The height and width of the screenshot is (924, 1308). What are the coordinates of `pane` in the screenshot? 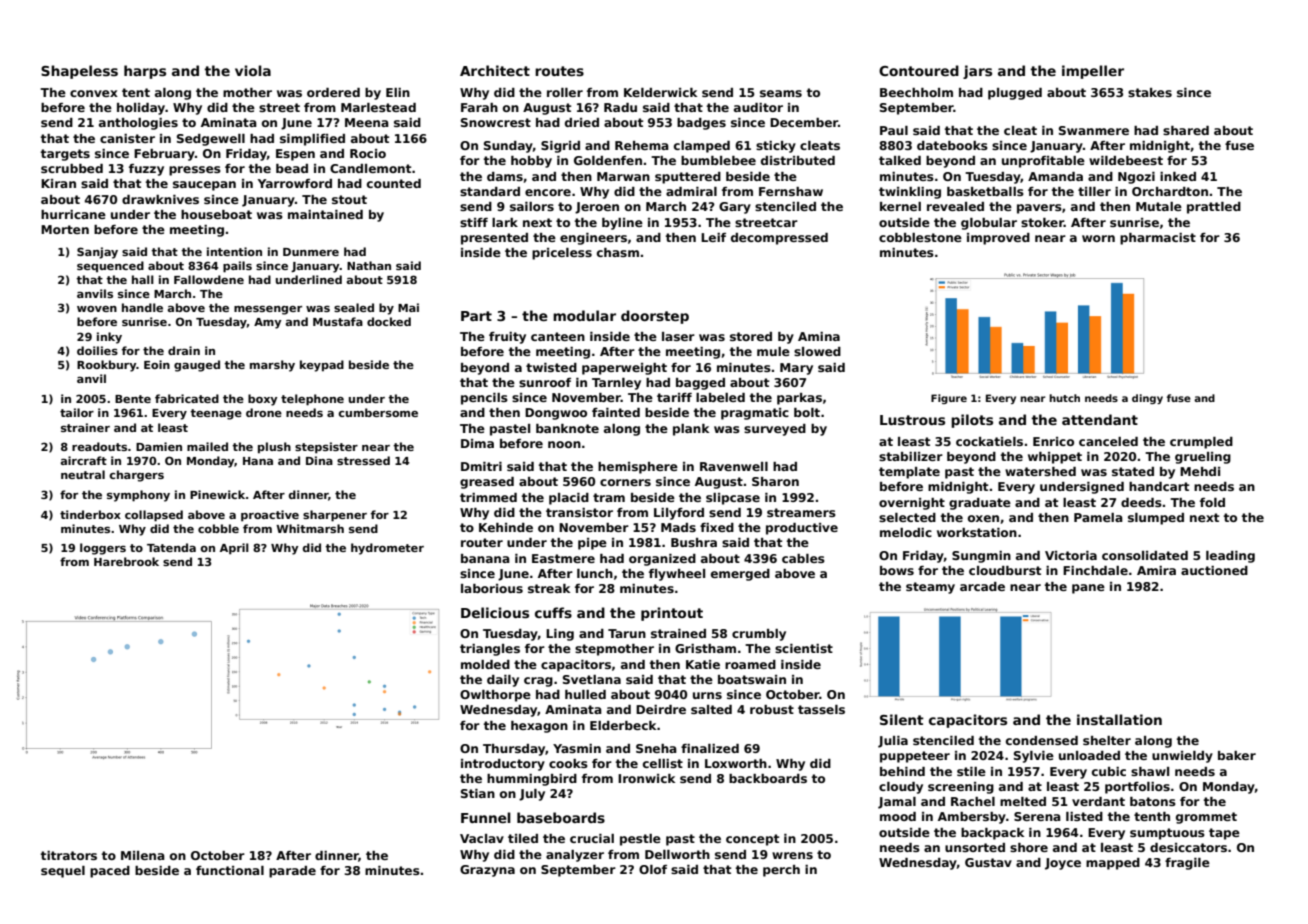 It's located at (1088, 589).
